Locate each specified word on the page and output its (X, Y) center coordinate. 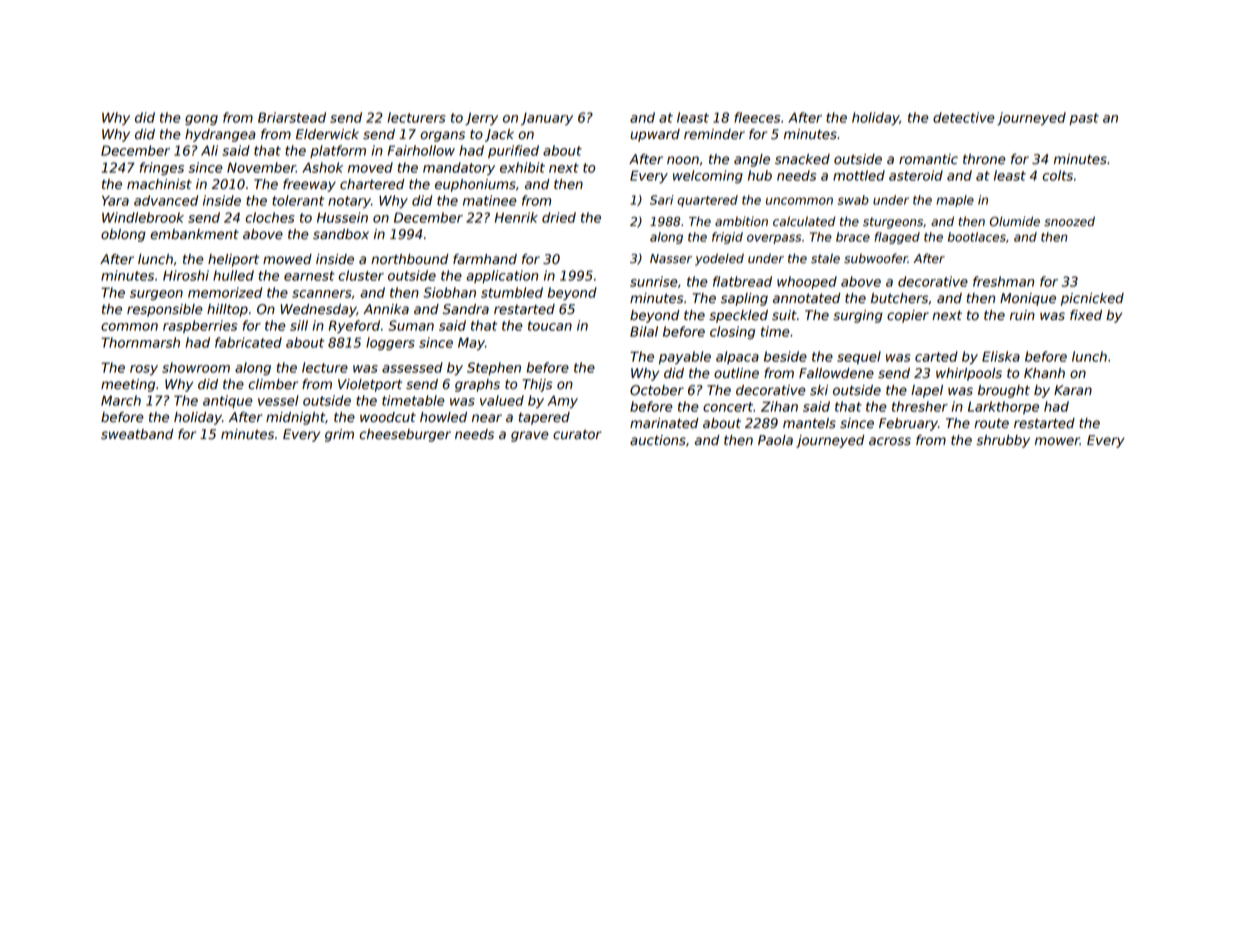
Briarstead (292, 117)
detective (964, 117)
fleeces (757, 117)
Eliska (1001, 356)
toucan (550, 326)
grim (339, 435)
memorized (225, 292)
